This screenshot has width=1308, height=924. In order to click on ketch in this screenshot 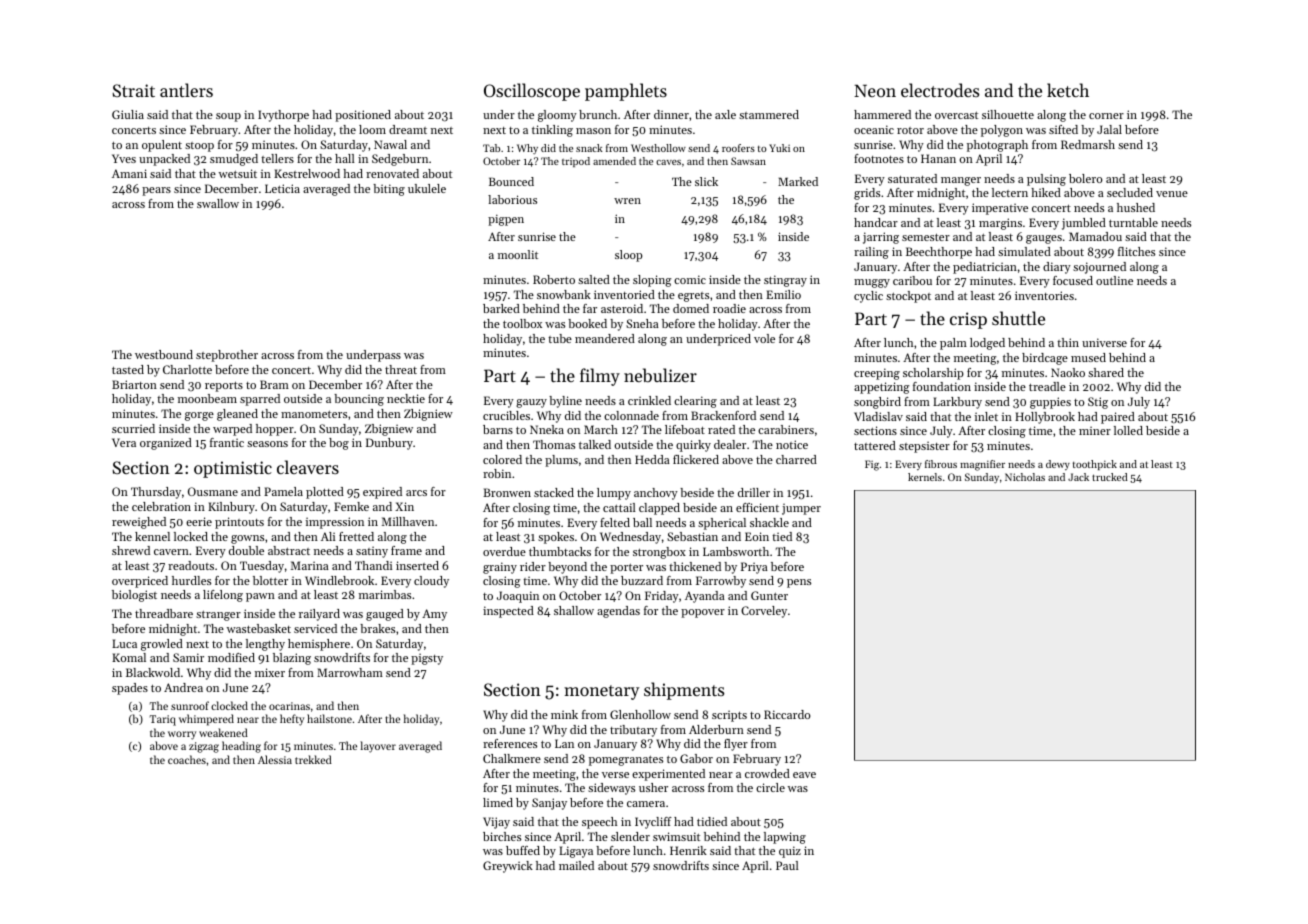, I will do `click(1068, 90)`.
